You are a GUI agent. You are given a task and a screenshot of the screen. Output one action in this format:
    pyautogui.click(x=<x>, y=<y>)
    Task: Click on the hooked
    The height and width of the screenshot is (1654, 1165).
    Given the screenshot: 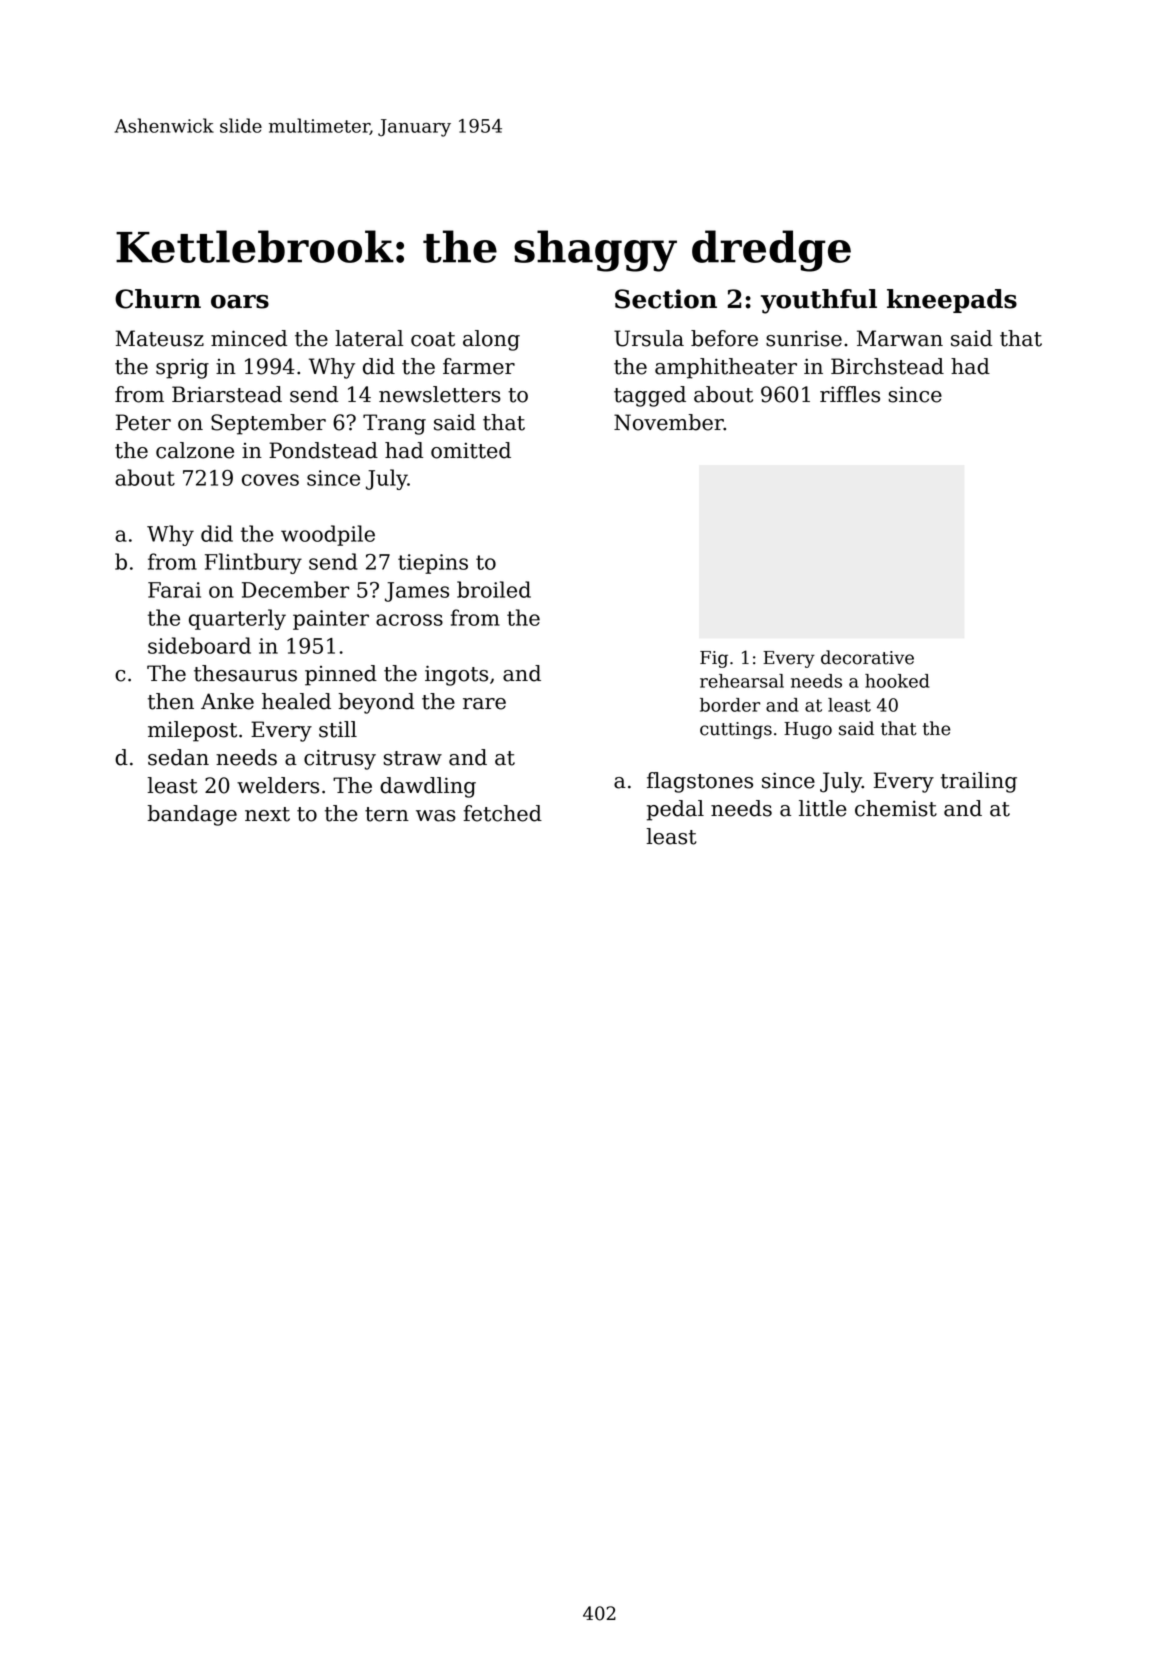 What is the action you would take?
    pyautogui.click(x=897, y=681)
